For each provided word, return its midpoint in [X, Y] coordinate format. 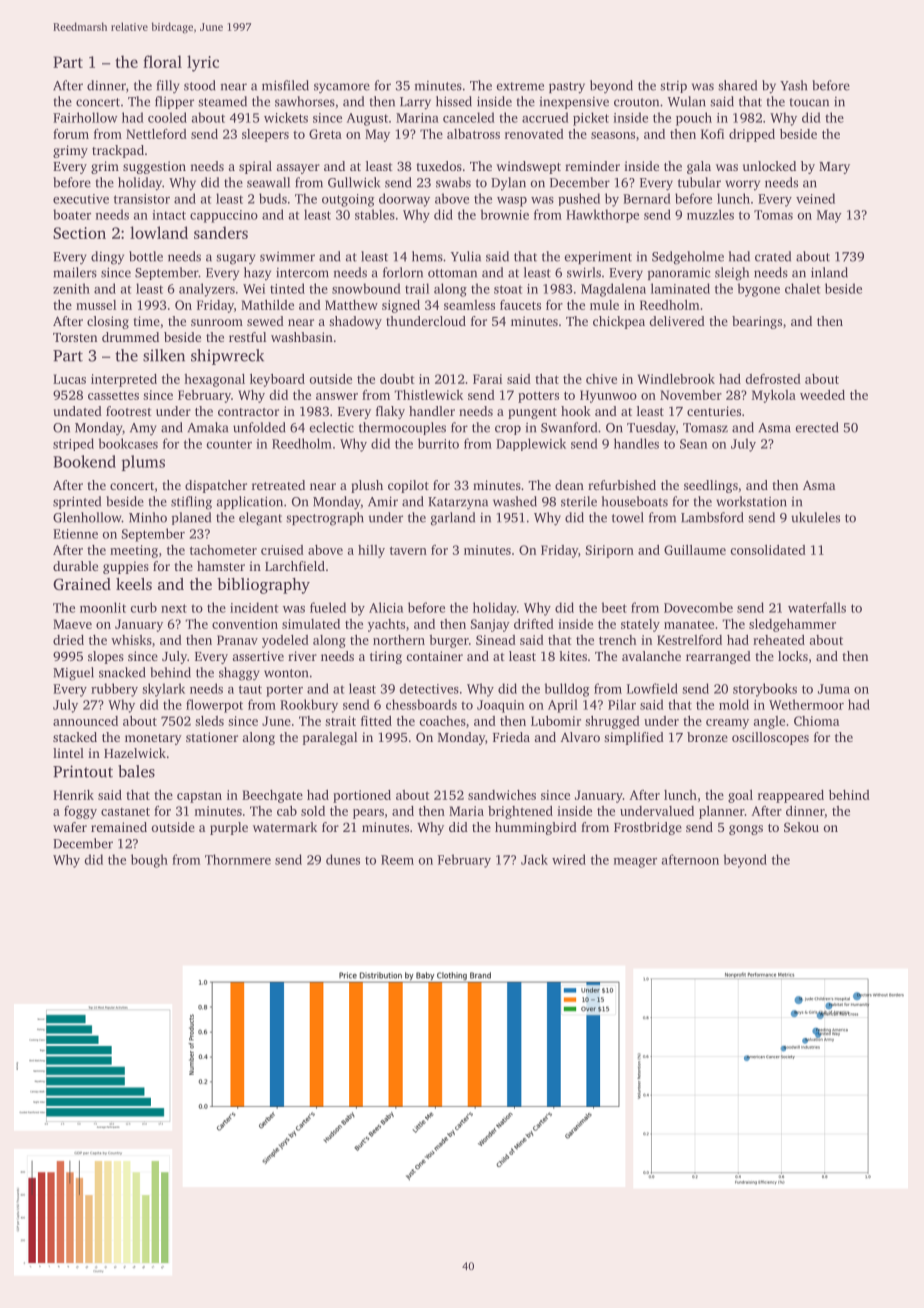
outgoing [348, 200]
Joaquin [500, 706]
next [174, 608]
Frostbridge [648, 828]
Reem [397, 860]
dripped [752, 135]
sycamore [342, 88]
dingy [107, 258]
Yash [793, 85]
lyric [203, 63]
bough [149, 861]
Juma [834, 689]
